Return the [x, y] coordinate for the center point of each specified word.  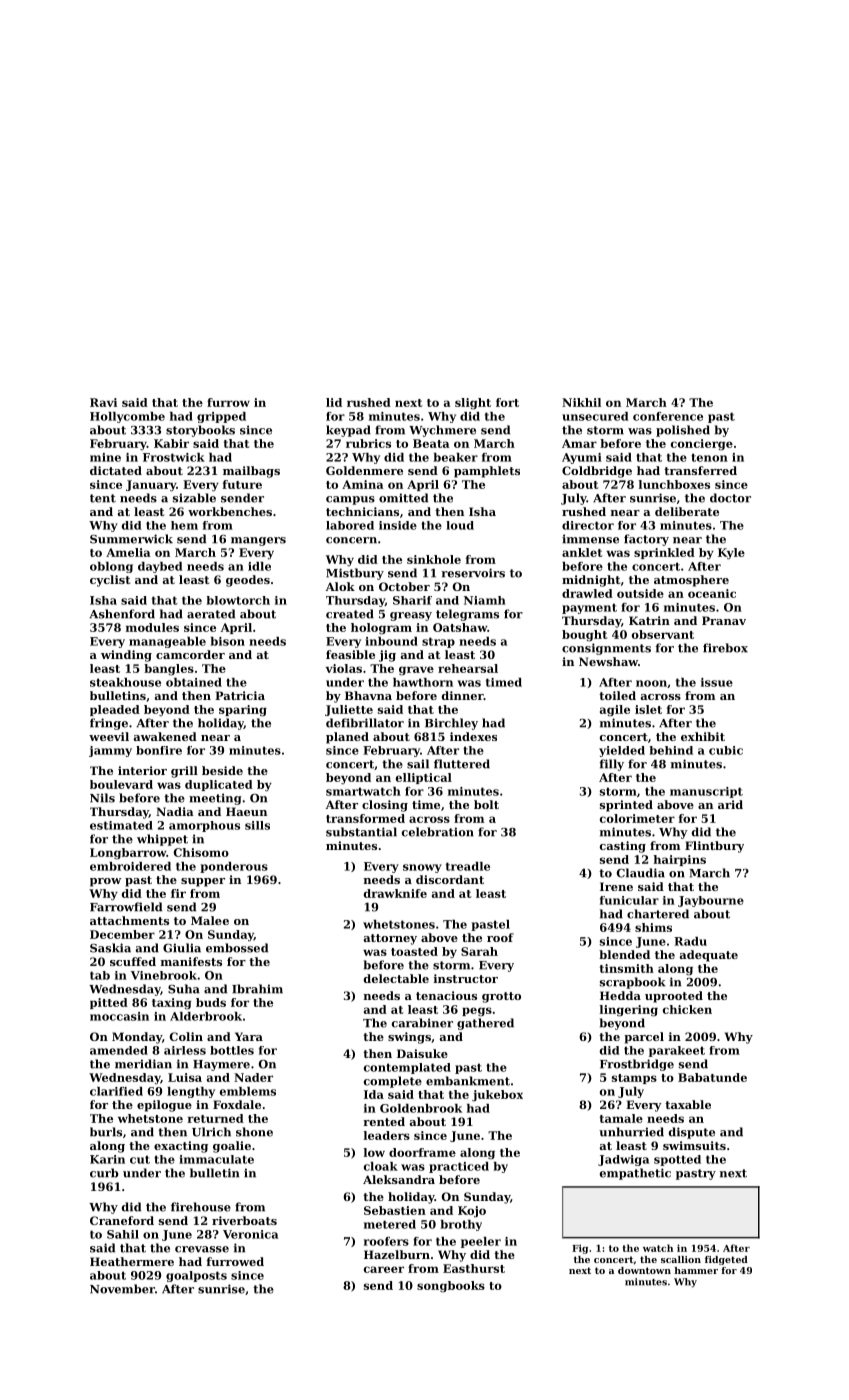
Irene [616, 886]
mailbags [251, 472]
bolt [486, 804]
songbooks [451, 1287]
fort [507, 402]
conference [668, 416]
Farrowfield [126, 907]
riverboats [244, 1220]
